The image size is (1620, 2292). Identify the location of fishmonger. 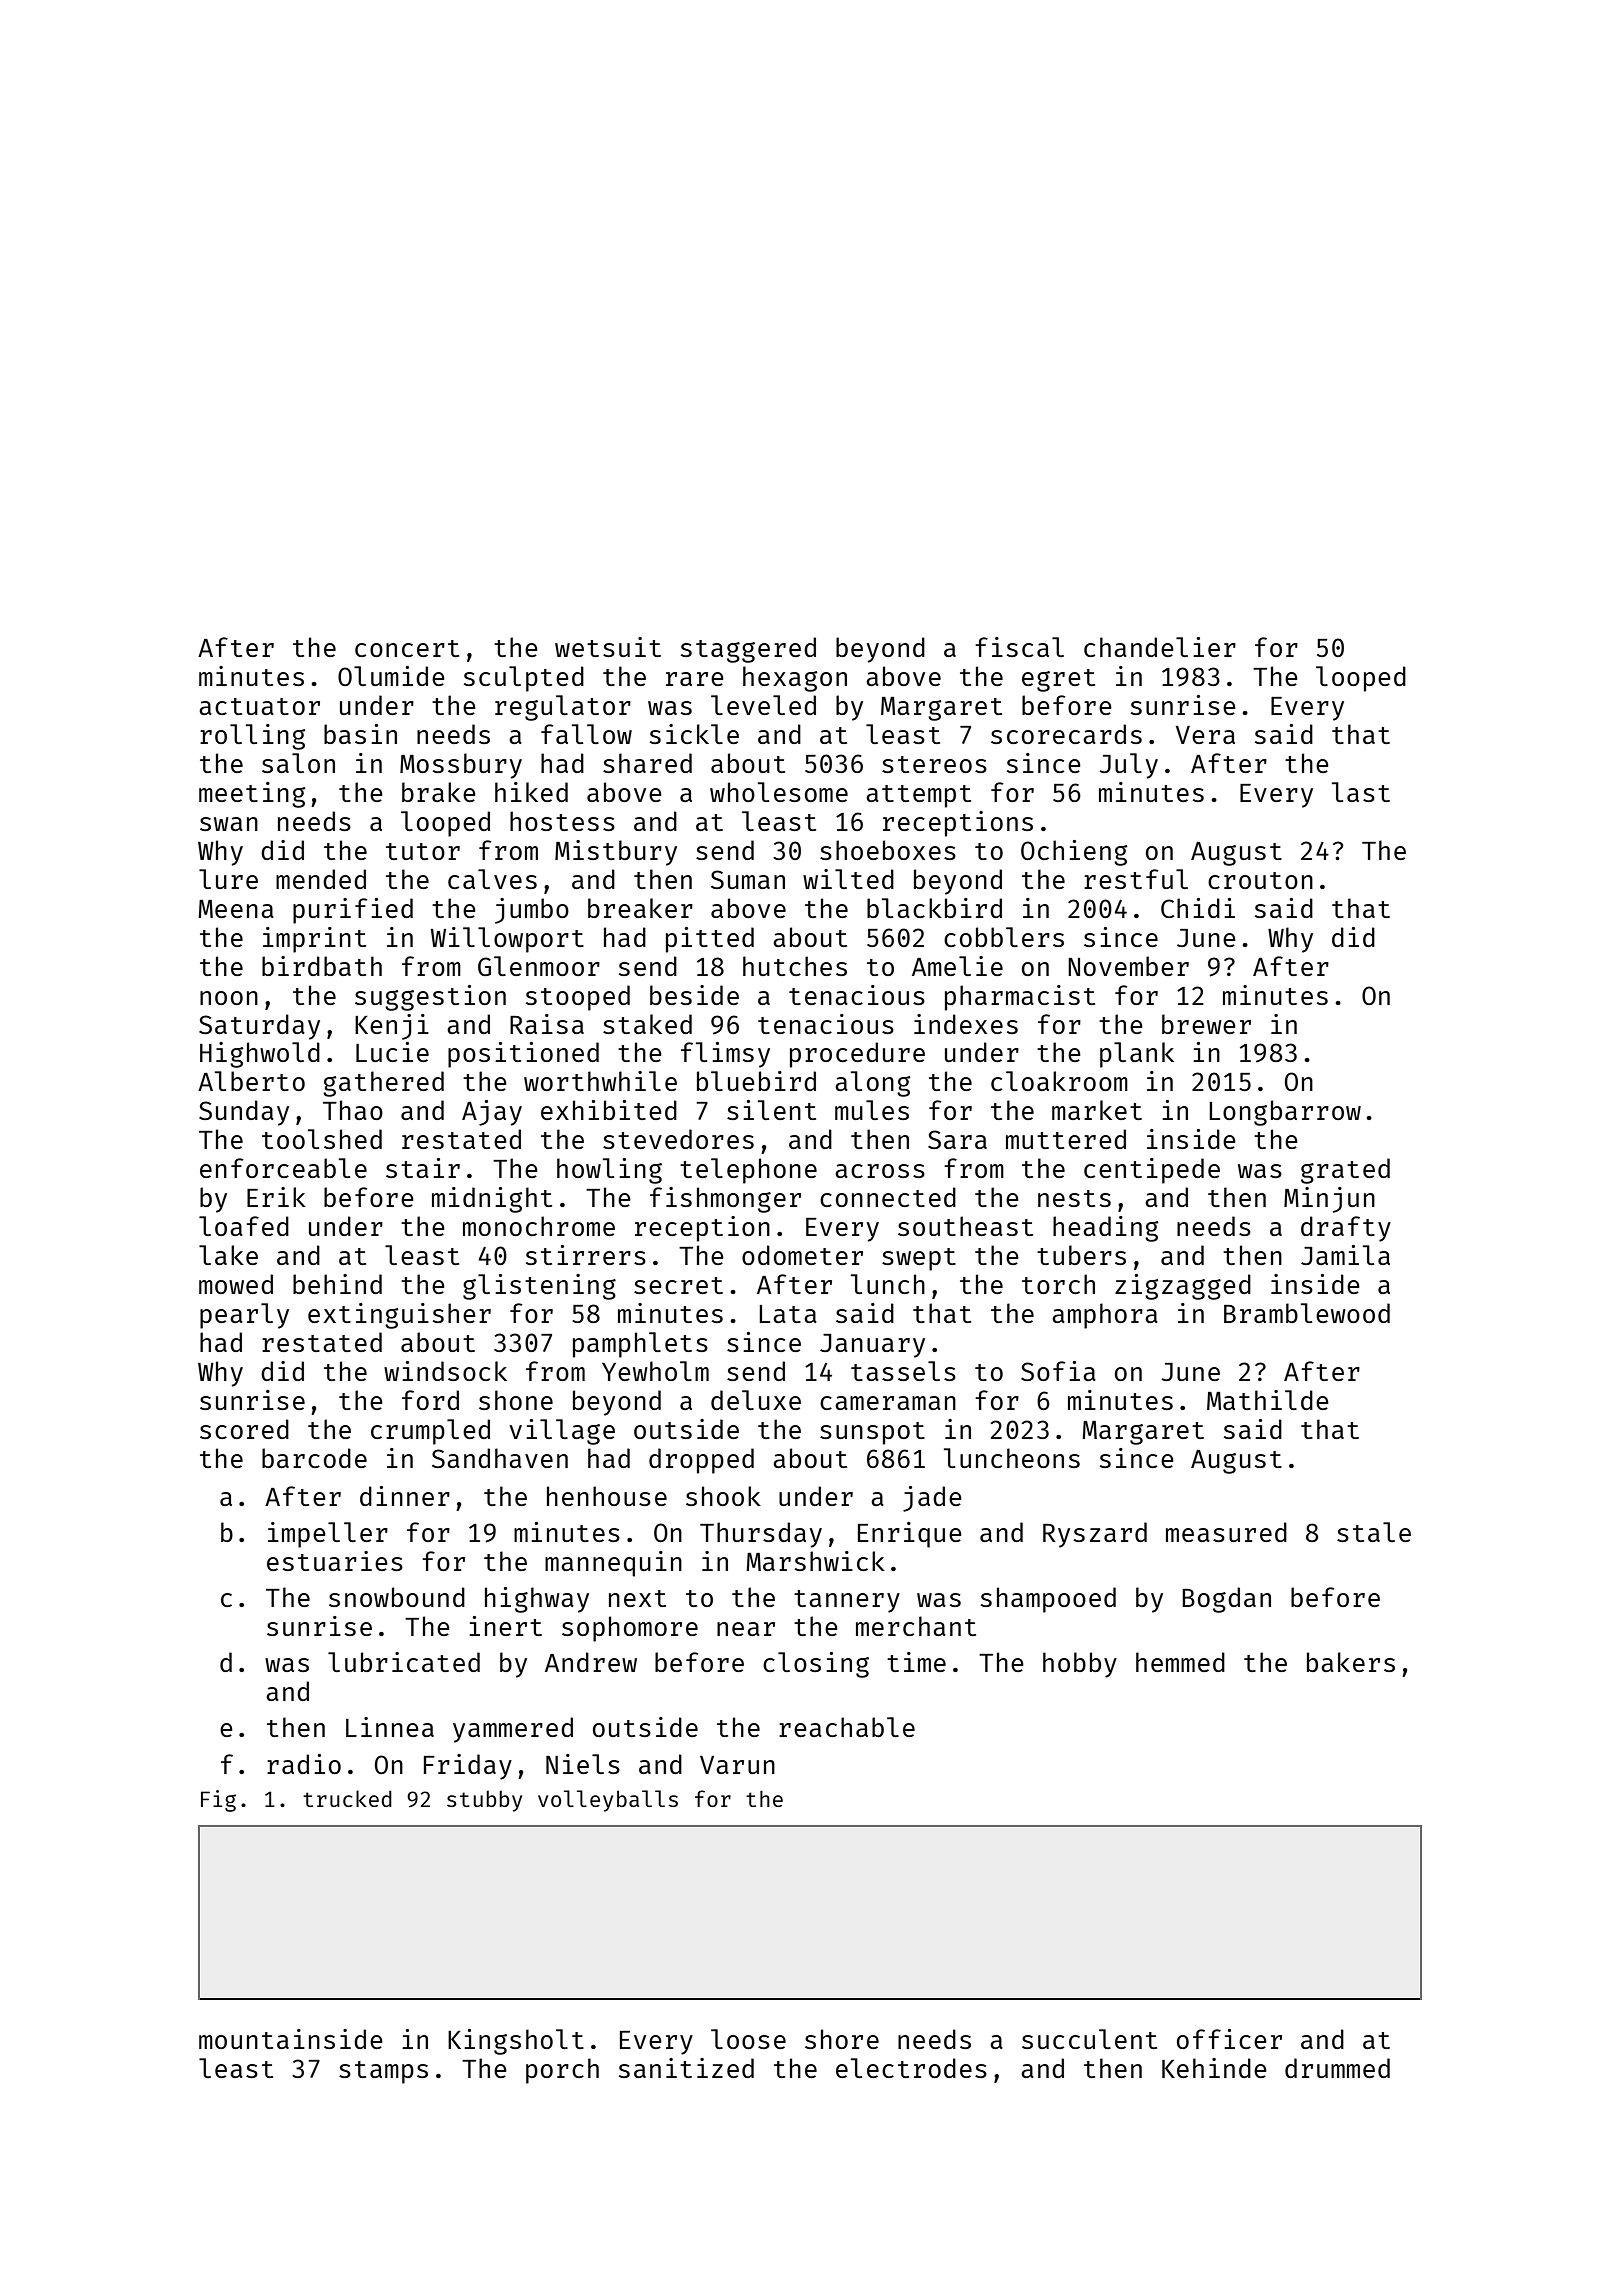
(725, 1200).
